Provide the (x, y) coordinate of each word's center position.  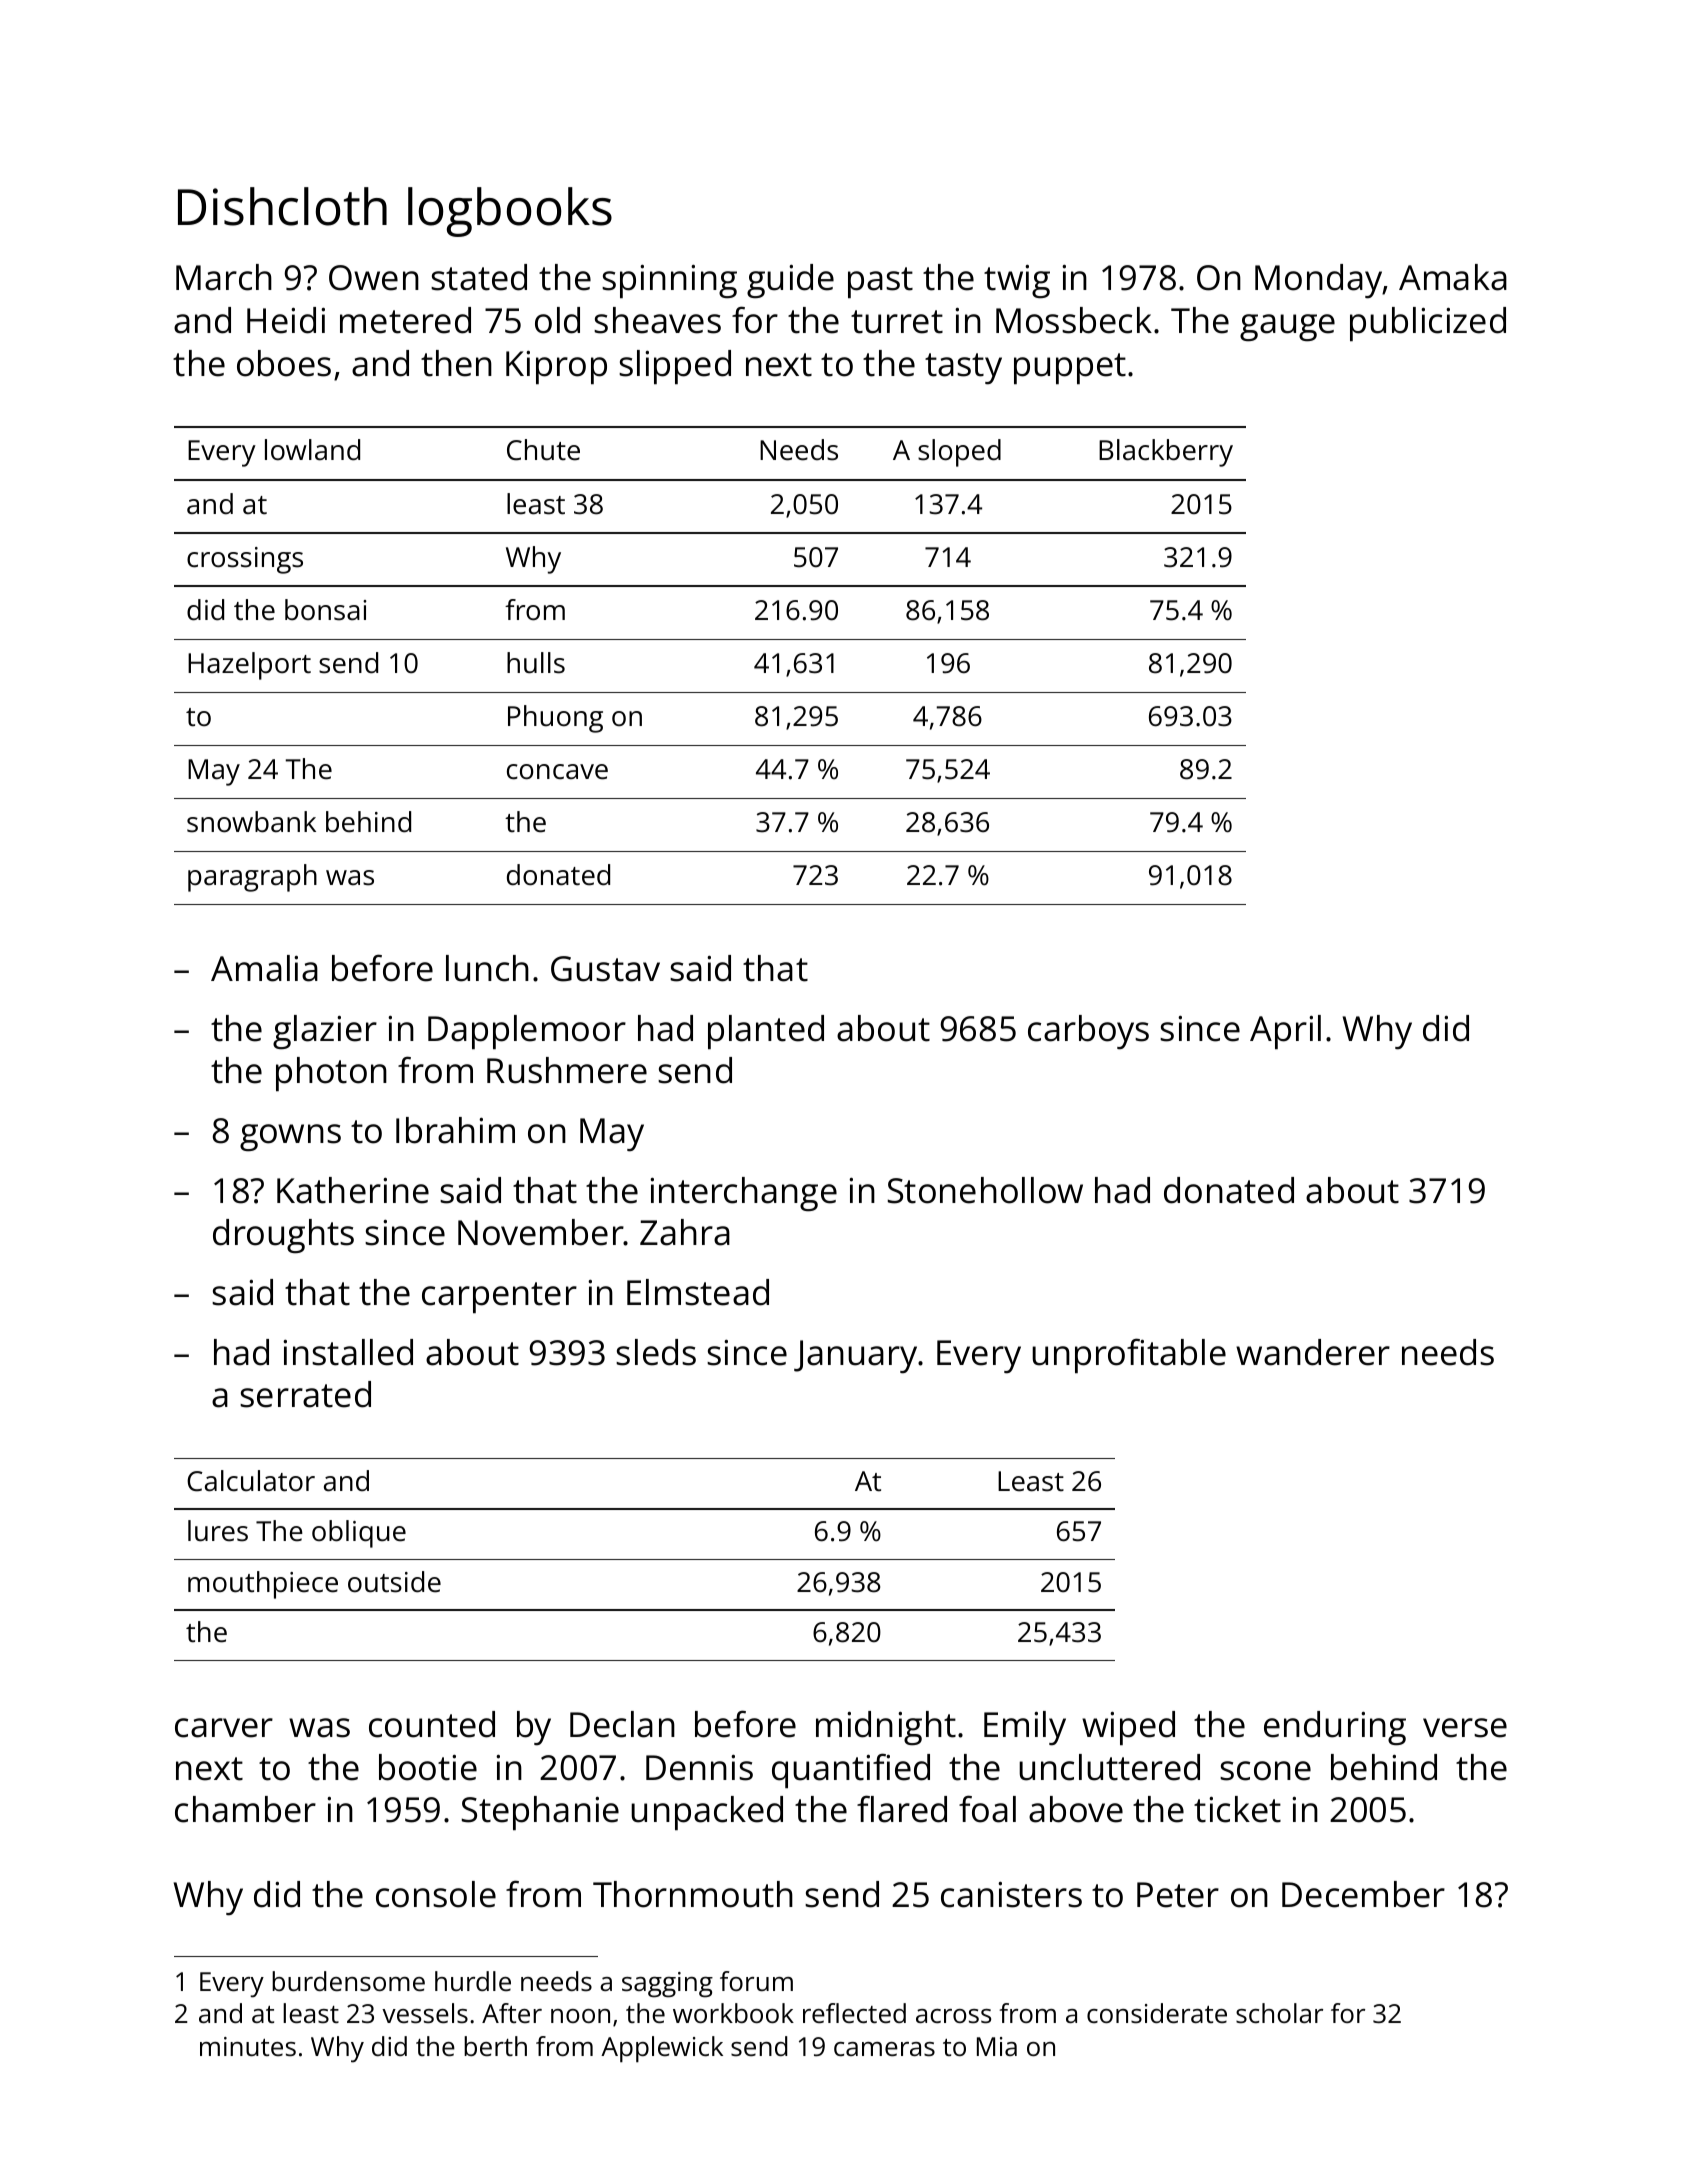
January (856, 1357)
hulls (536, 663)
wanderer (1313, 1352)
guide (790, 281)
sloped (959, 453)
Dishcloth (282, 206)
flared (902, 1809)
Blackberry (1166, 453)
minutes (248, 2046)
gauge (1287, 327)
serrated (305, 1394)
